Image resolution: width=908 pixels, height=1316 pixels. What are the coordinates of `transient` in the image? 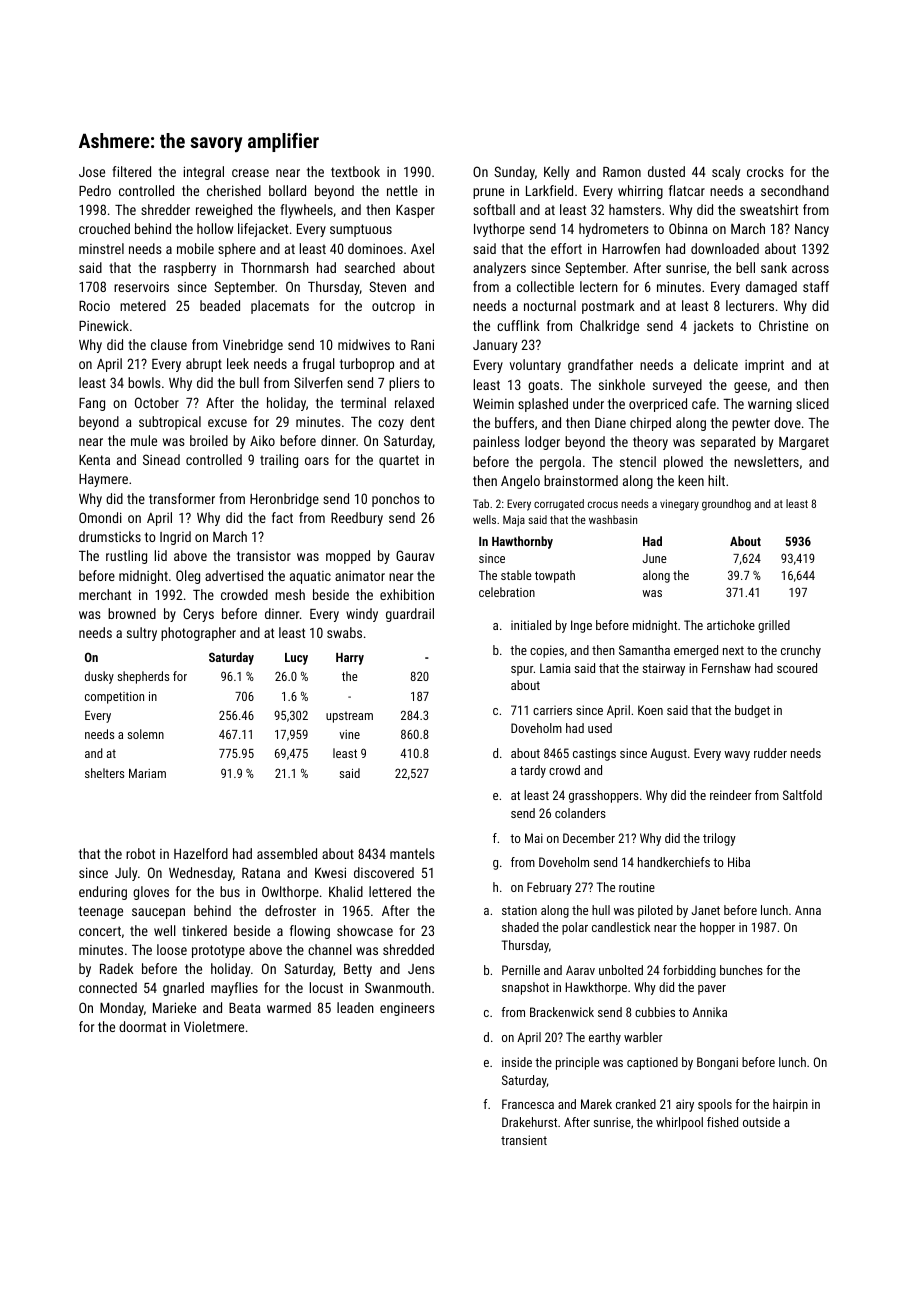 It's located at (524, 1140).
